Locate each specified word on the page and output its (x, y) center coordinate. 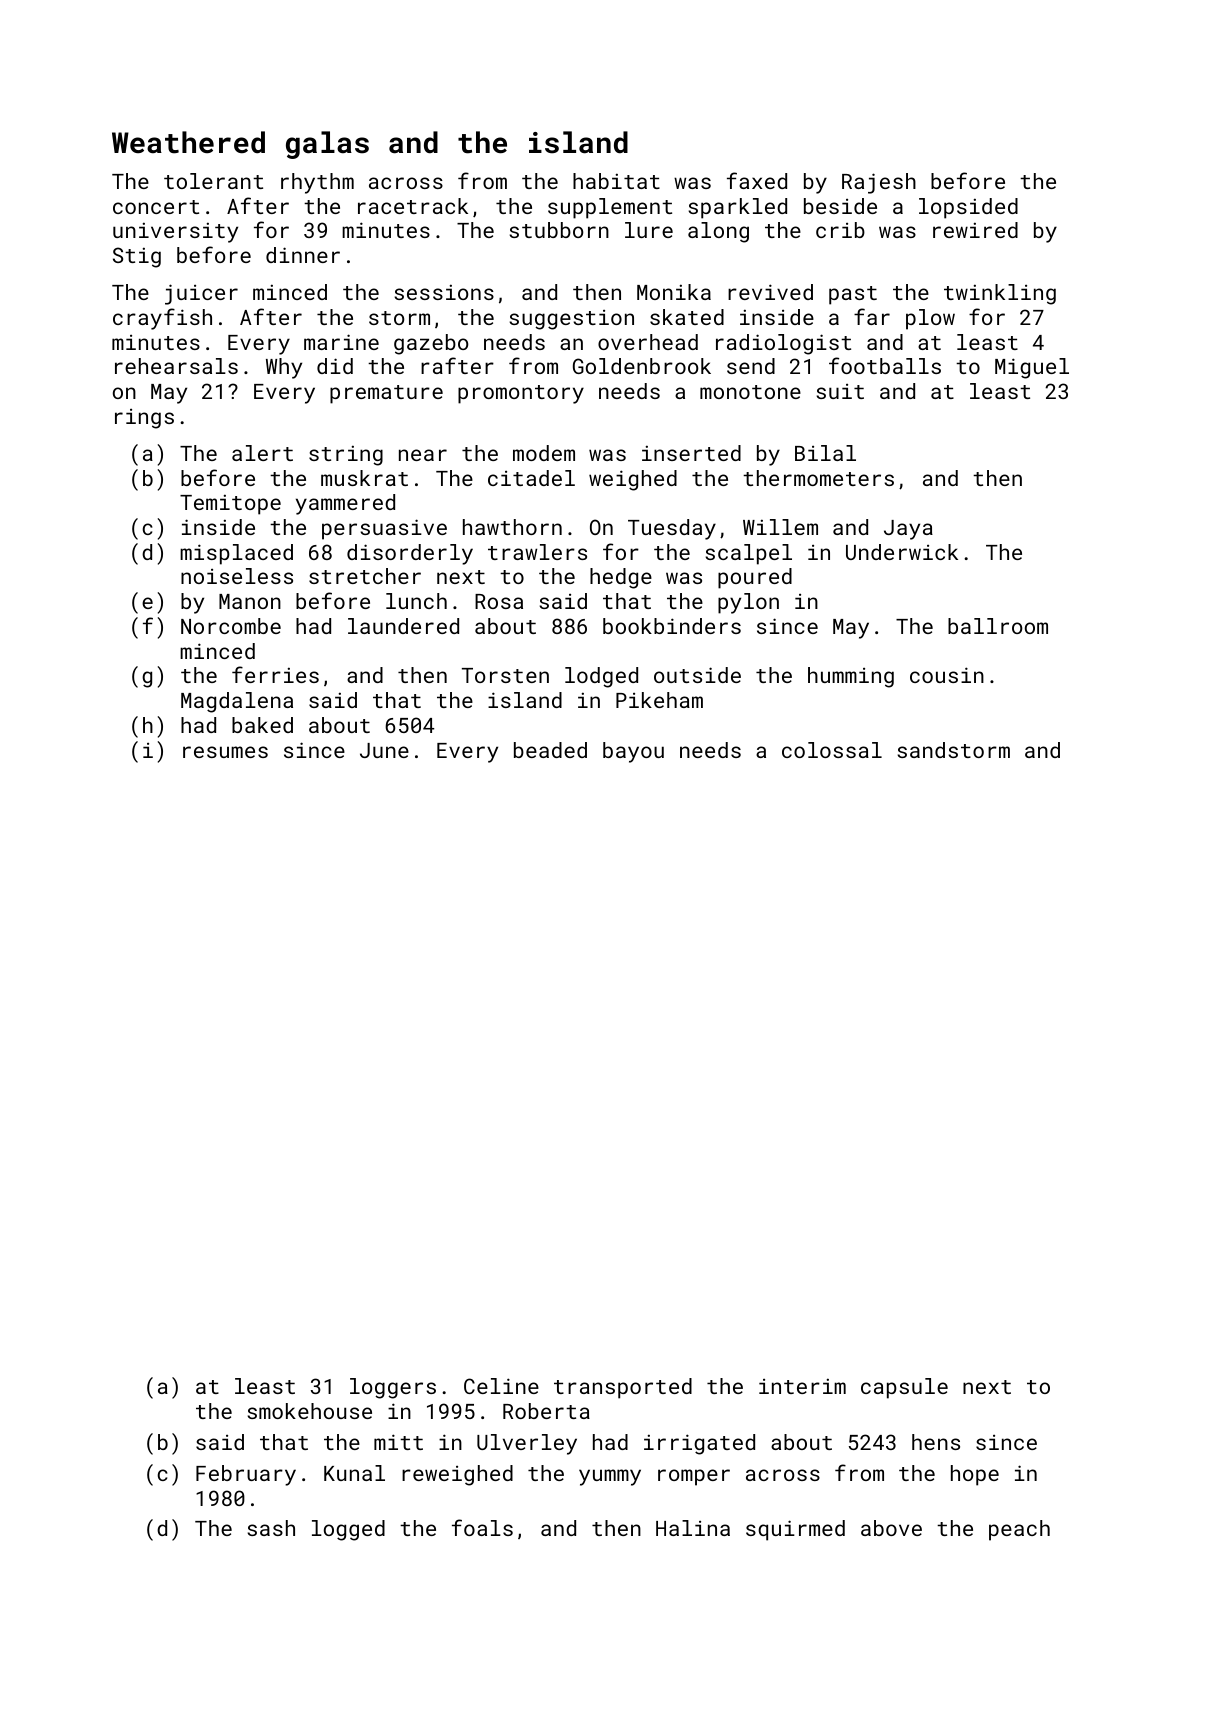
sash (271, 1528)
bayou (633, 752)
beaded (550, 750)
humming (851, 677)
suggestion (572, 320)
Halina (693, 1528)
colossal (832, 750)
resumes (225, 752)
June (384, 750)
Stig (137, 257)
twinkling (1000, 294)
